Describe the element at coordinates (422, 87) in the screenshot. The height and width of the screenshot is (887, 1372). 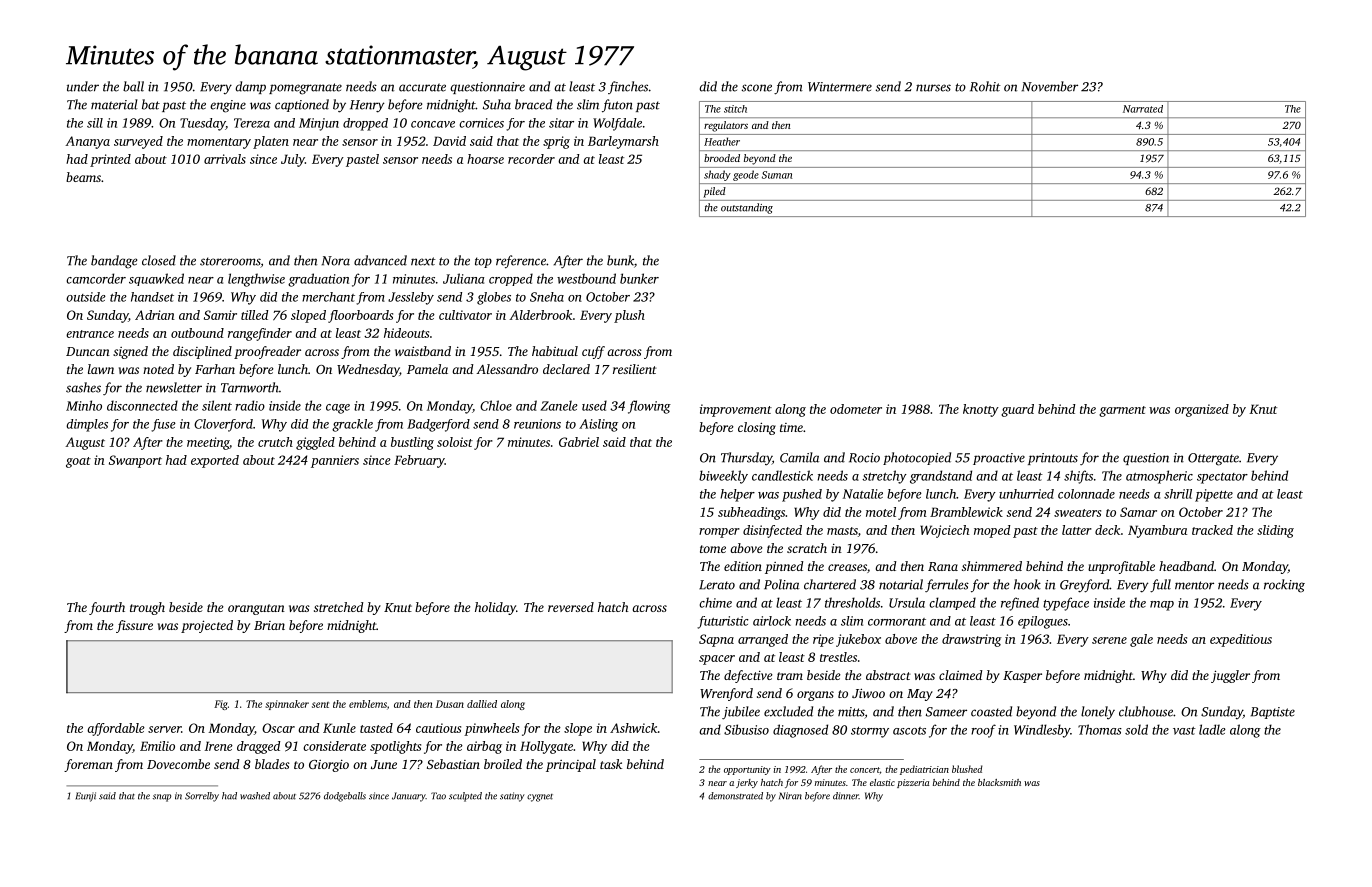
I see `accurate` at that location.
